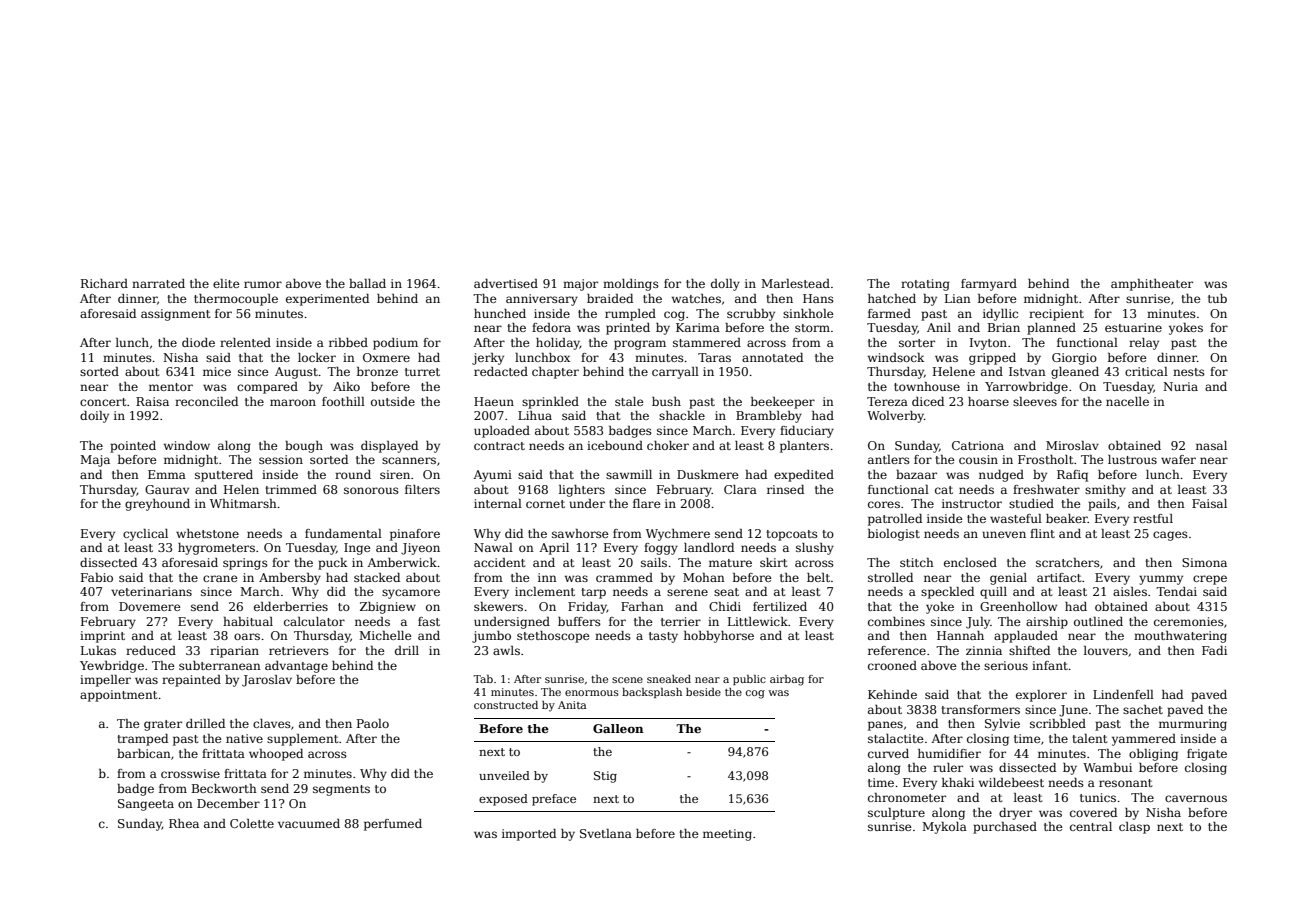 The image size is (1308, 924). Describe the element at coordinates (498, 606) in the document. I see `skewers` at that location.
